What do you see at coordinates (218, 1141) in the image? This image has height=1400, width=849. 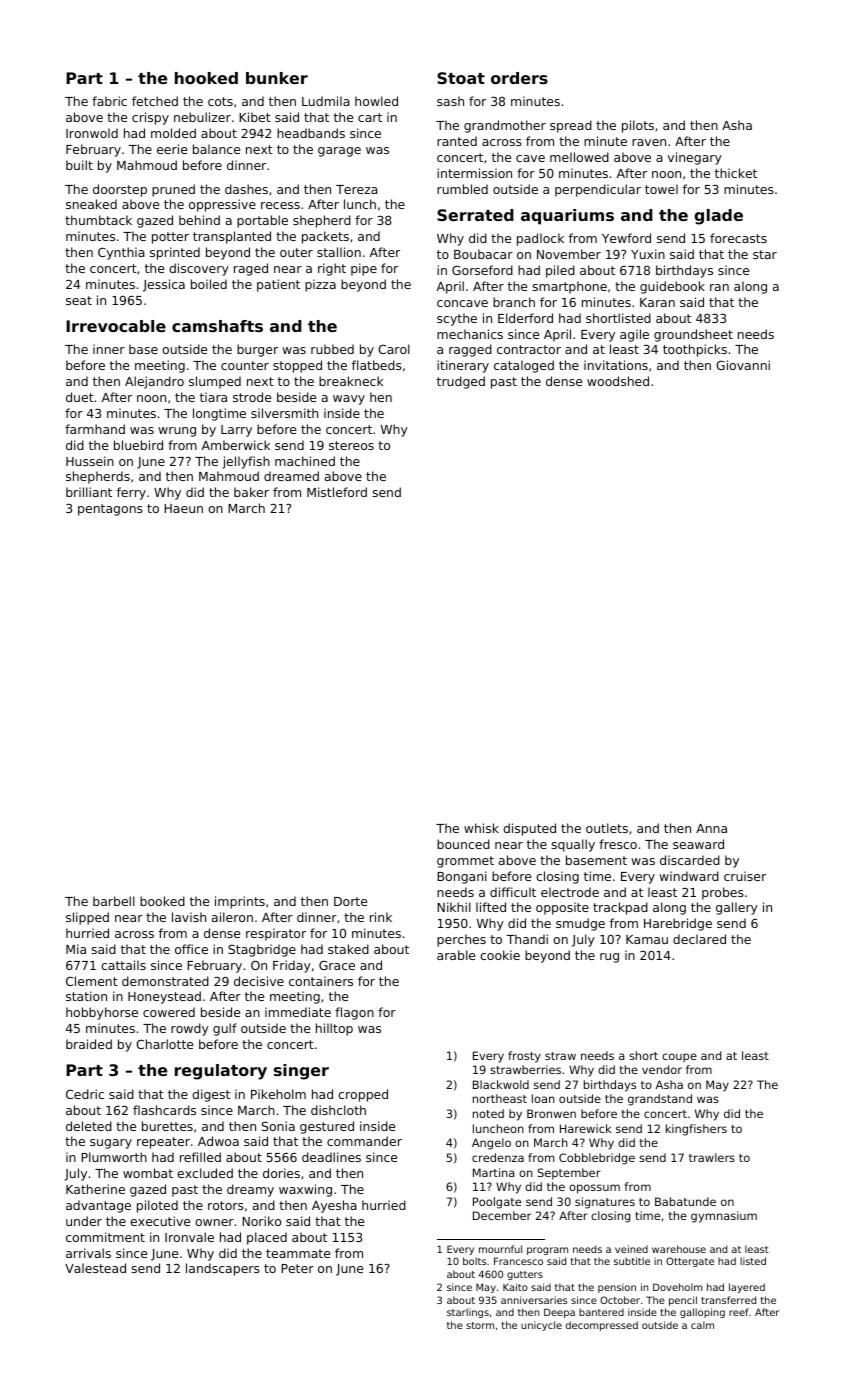 I see `Adwoa` at bounding box center [218, 1141].
